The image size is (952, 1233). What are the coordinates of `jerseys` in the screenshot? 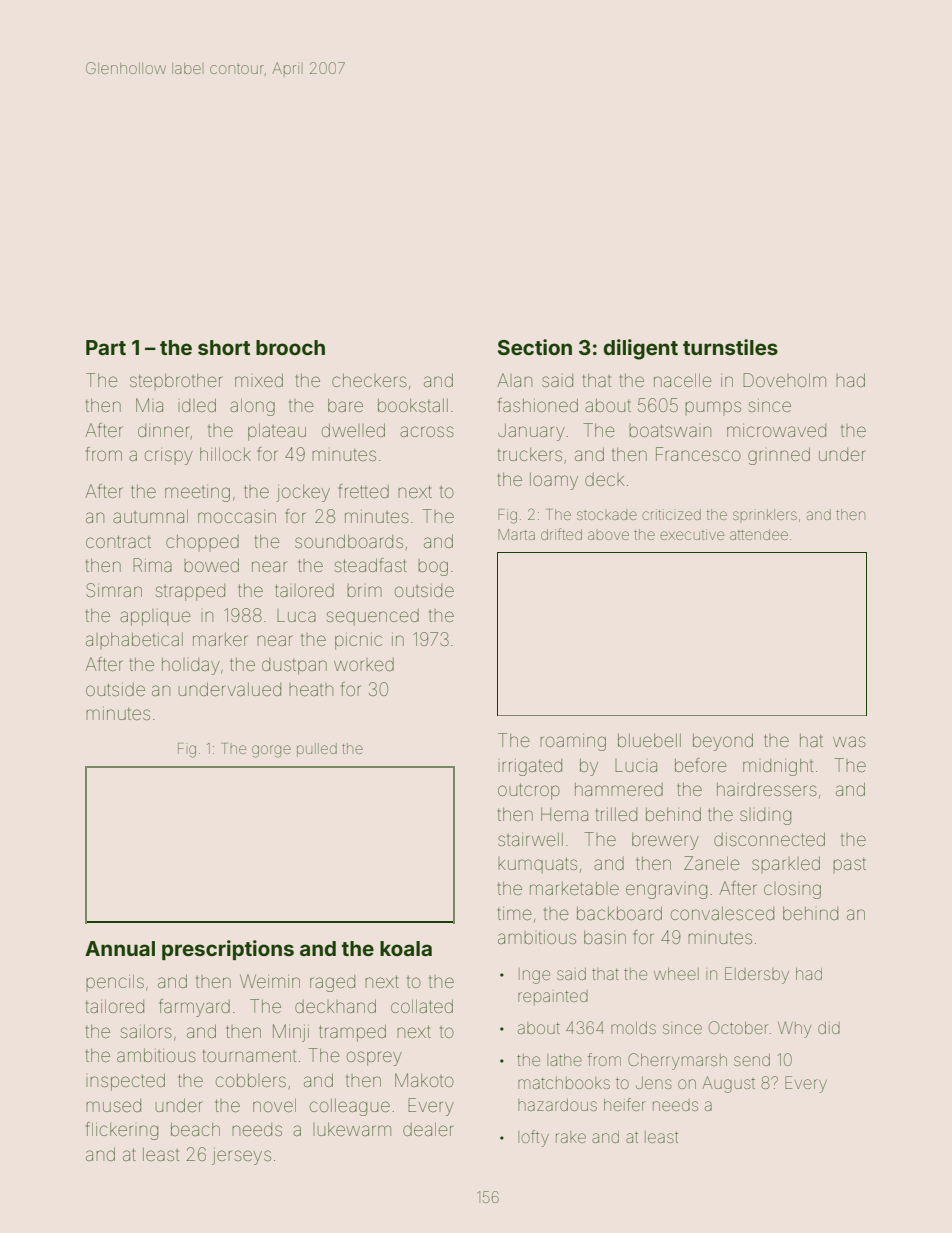 It's located at (241, 1156).
